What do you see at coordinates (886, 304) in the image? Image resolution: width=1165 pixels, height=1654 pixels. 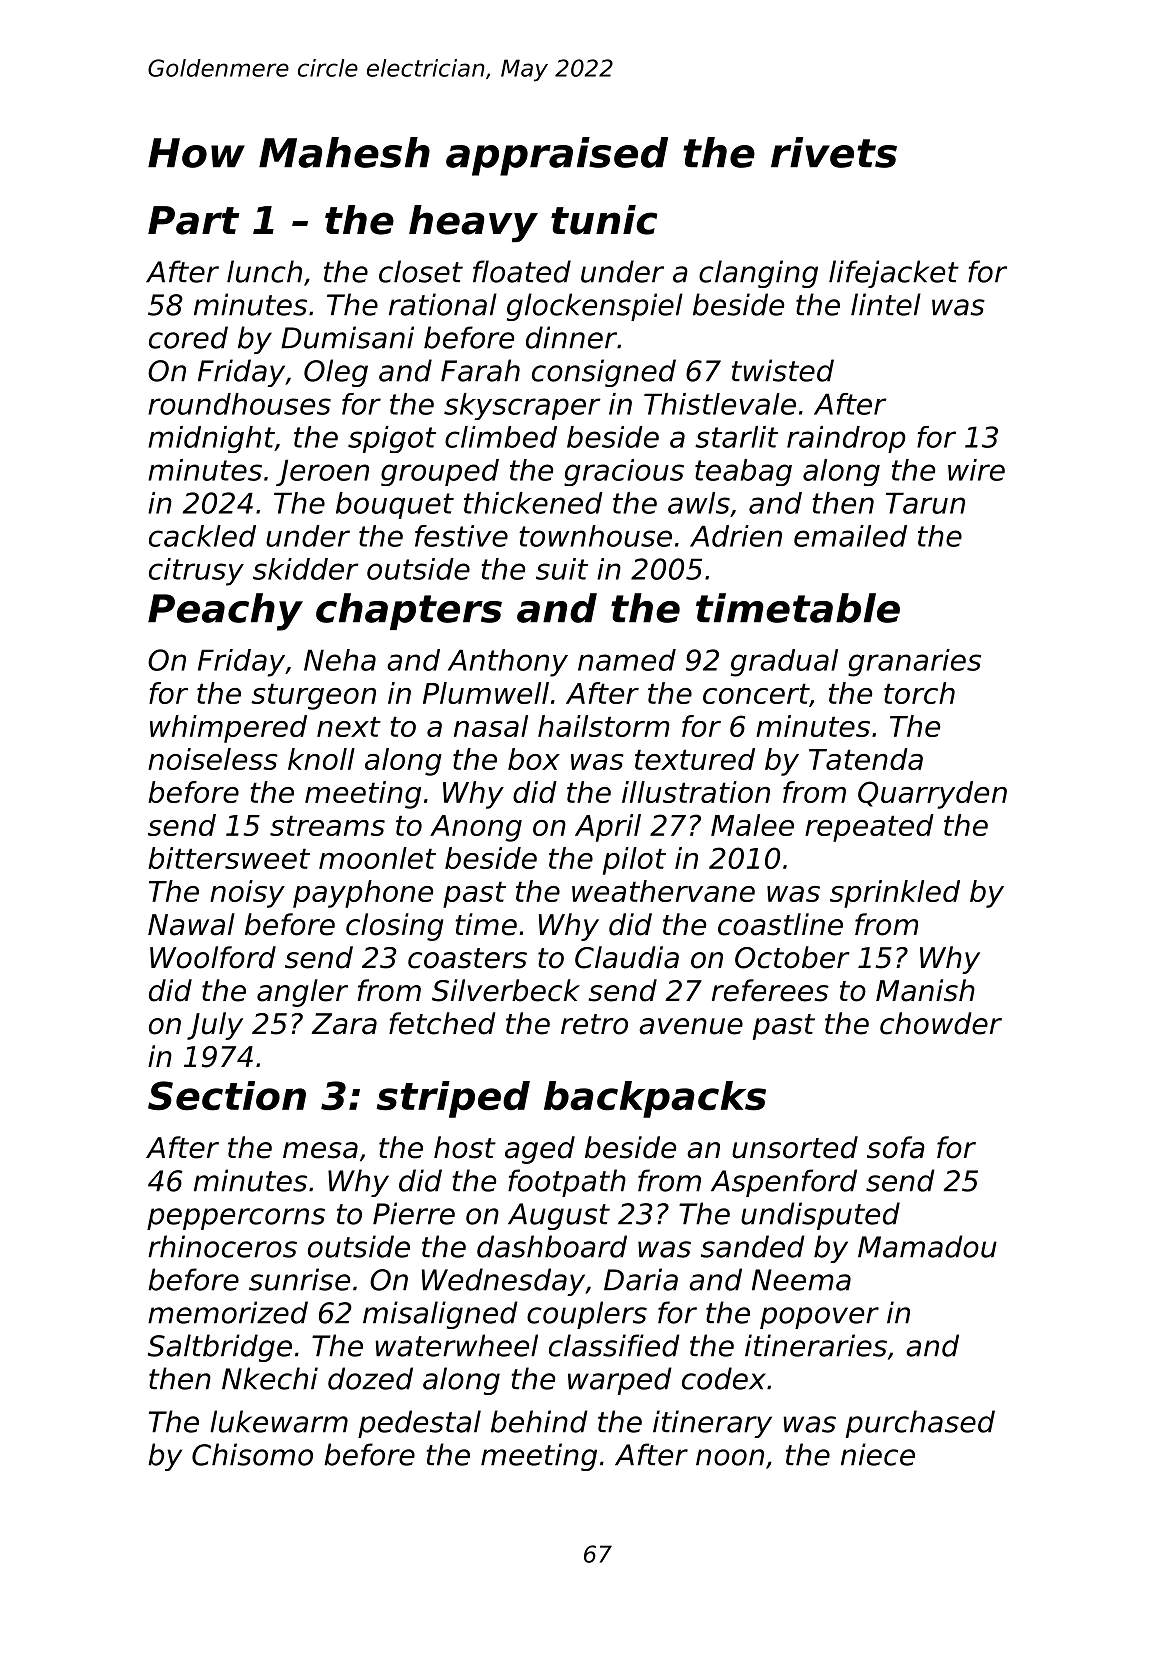 I see `lintel` at bounding box center [886, 304].
